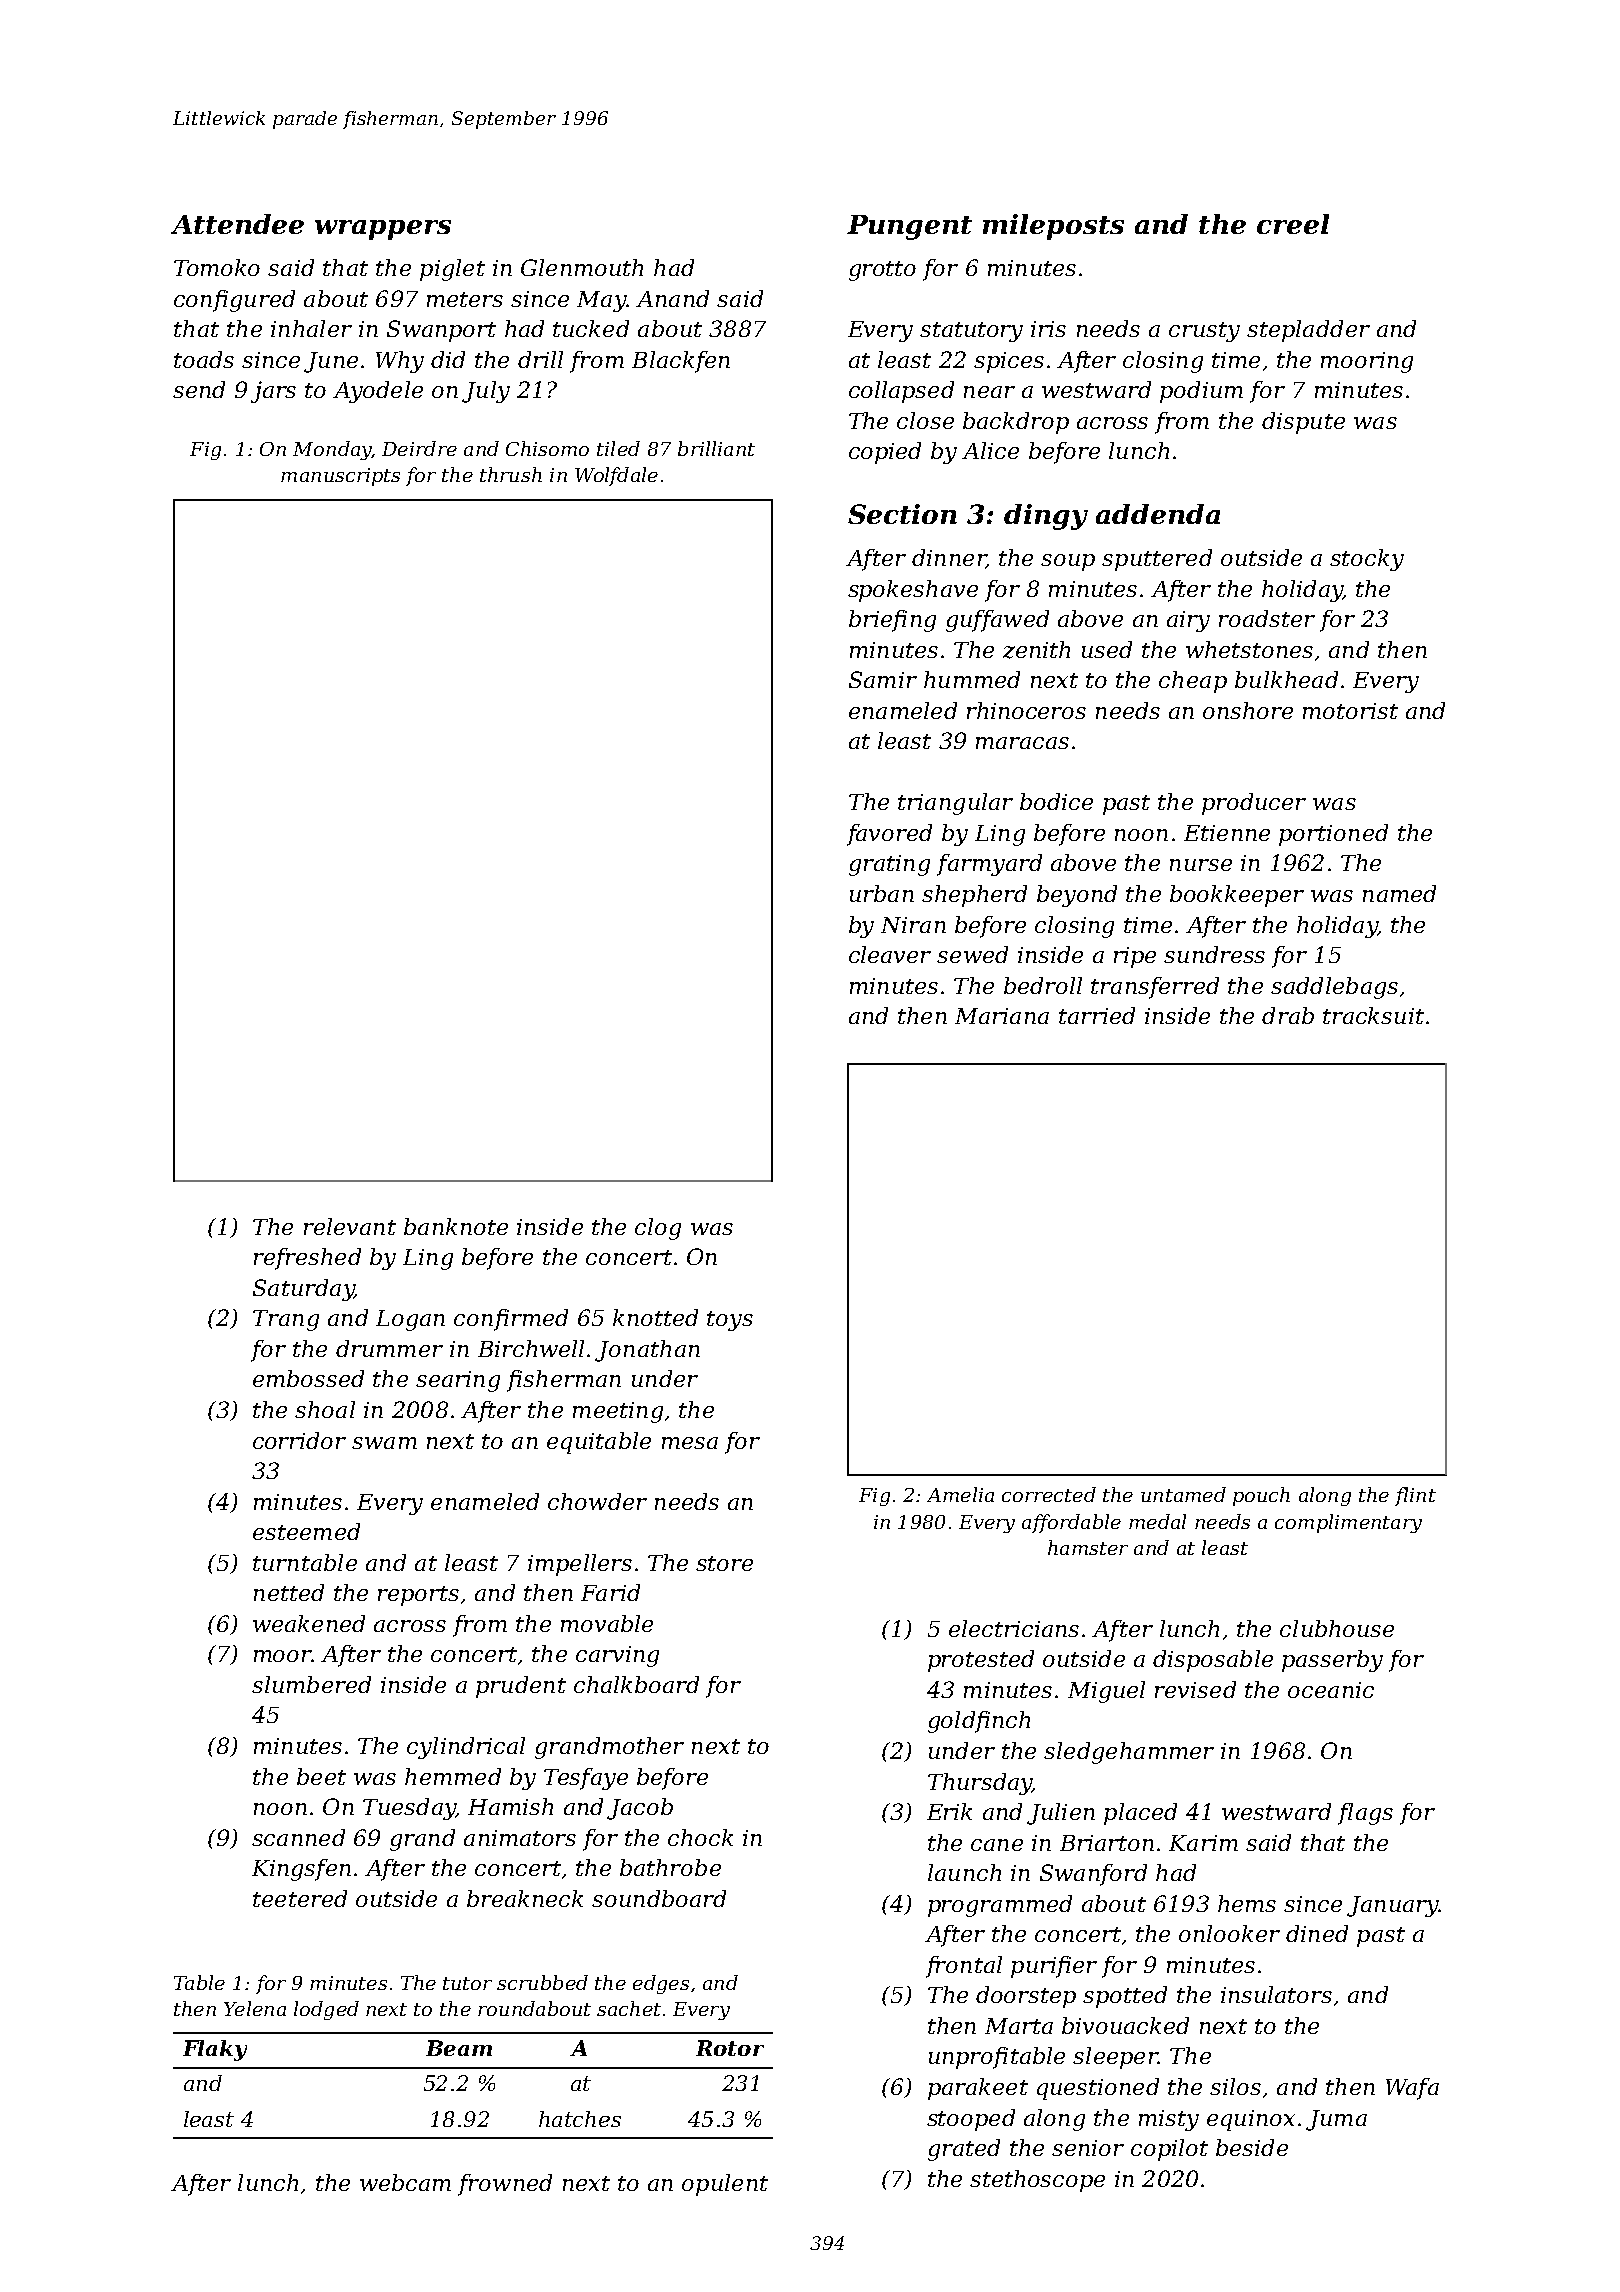 This screenshot has height=2292, width=1620. Describe the element at coordinates (883, 679) in the screenshot. I see `Samir` at that location.
